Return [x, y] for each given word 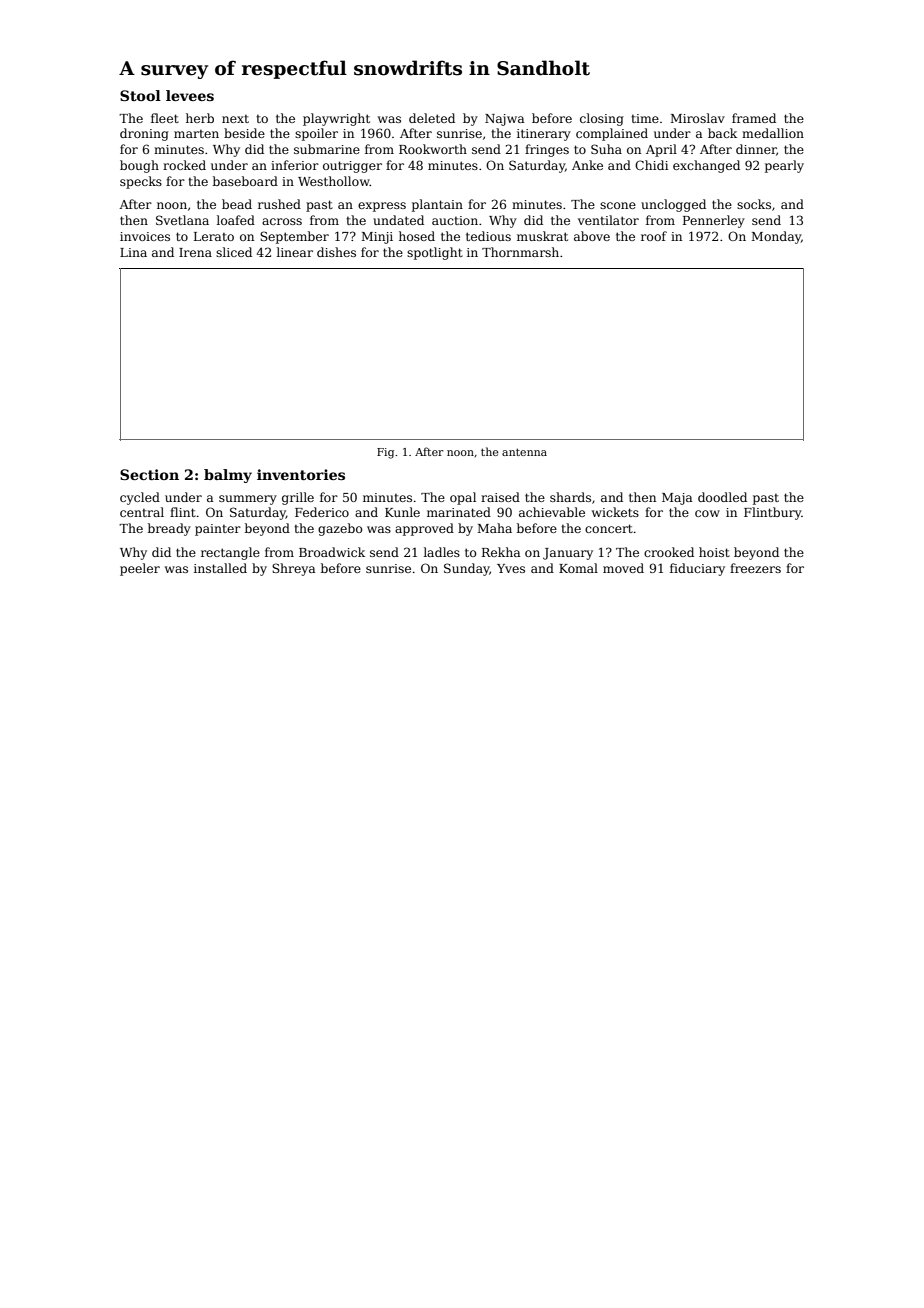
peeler [140, 569]
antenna [524, 452]
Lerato [214, 236]
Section [149, 474]
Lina [133, 252]
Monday [776, 237]
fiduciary [697, 569]
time [645, 118]
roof [654, 236]
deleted [432, 118]
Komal [578, 568]
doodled [722, 497]
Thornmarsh [520, 252]
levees [190, 95]
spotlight [435, 253]
